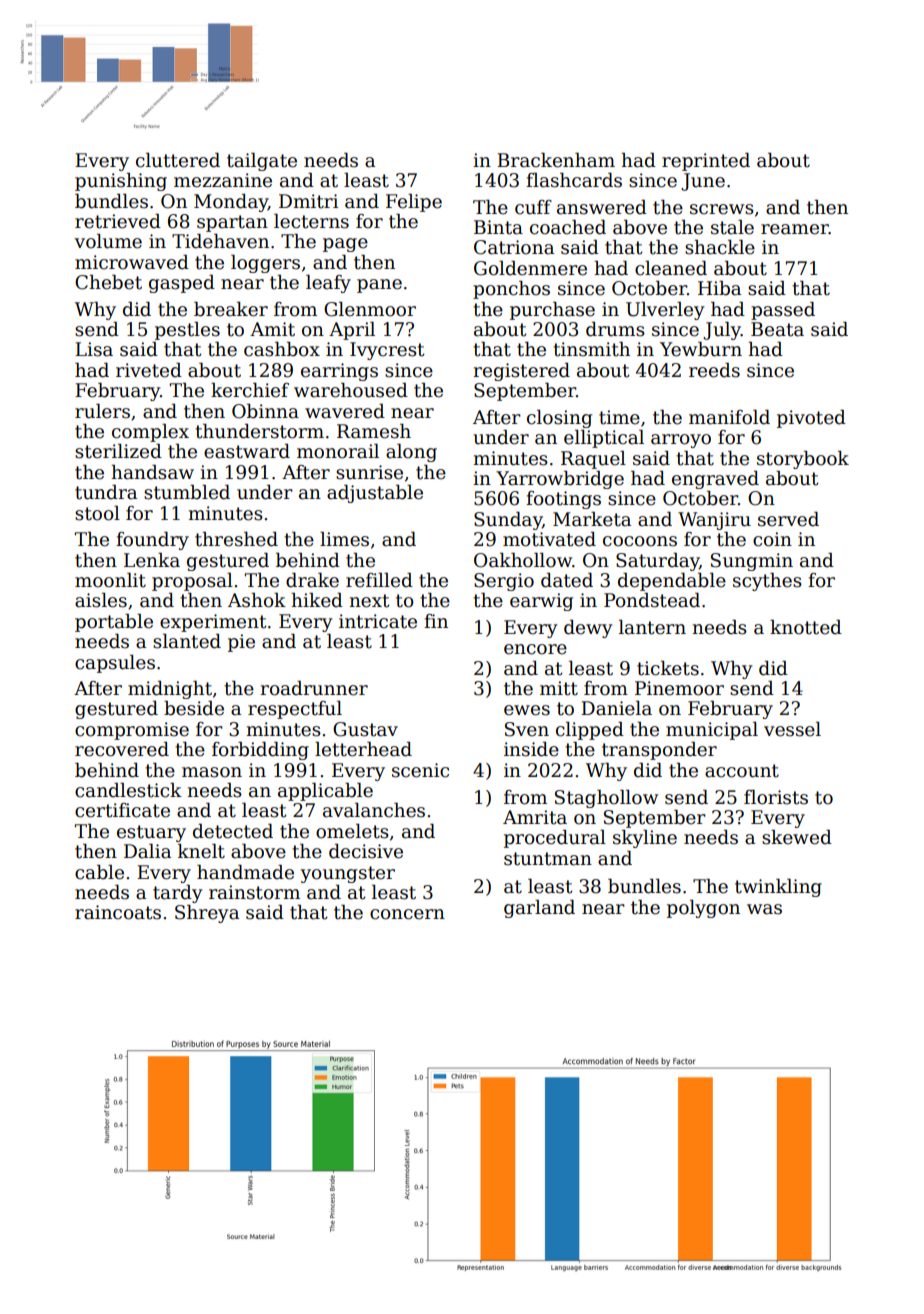 This screenshot has width=924, height=1314. Describe the element at coordinates (706, 162) in the screenshot. I see `reprinted` at that location.
